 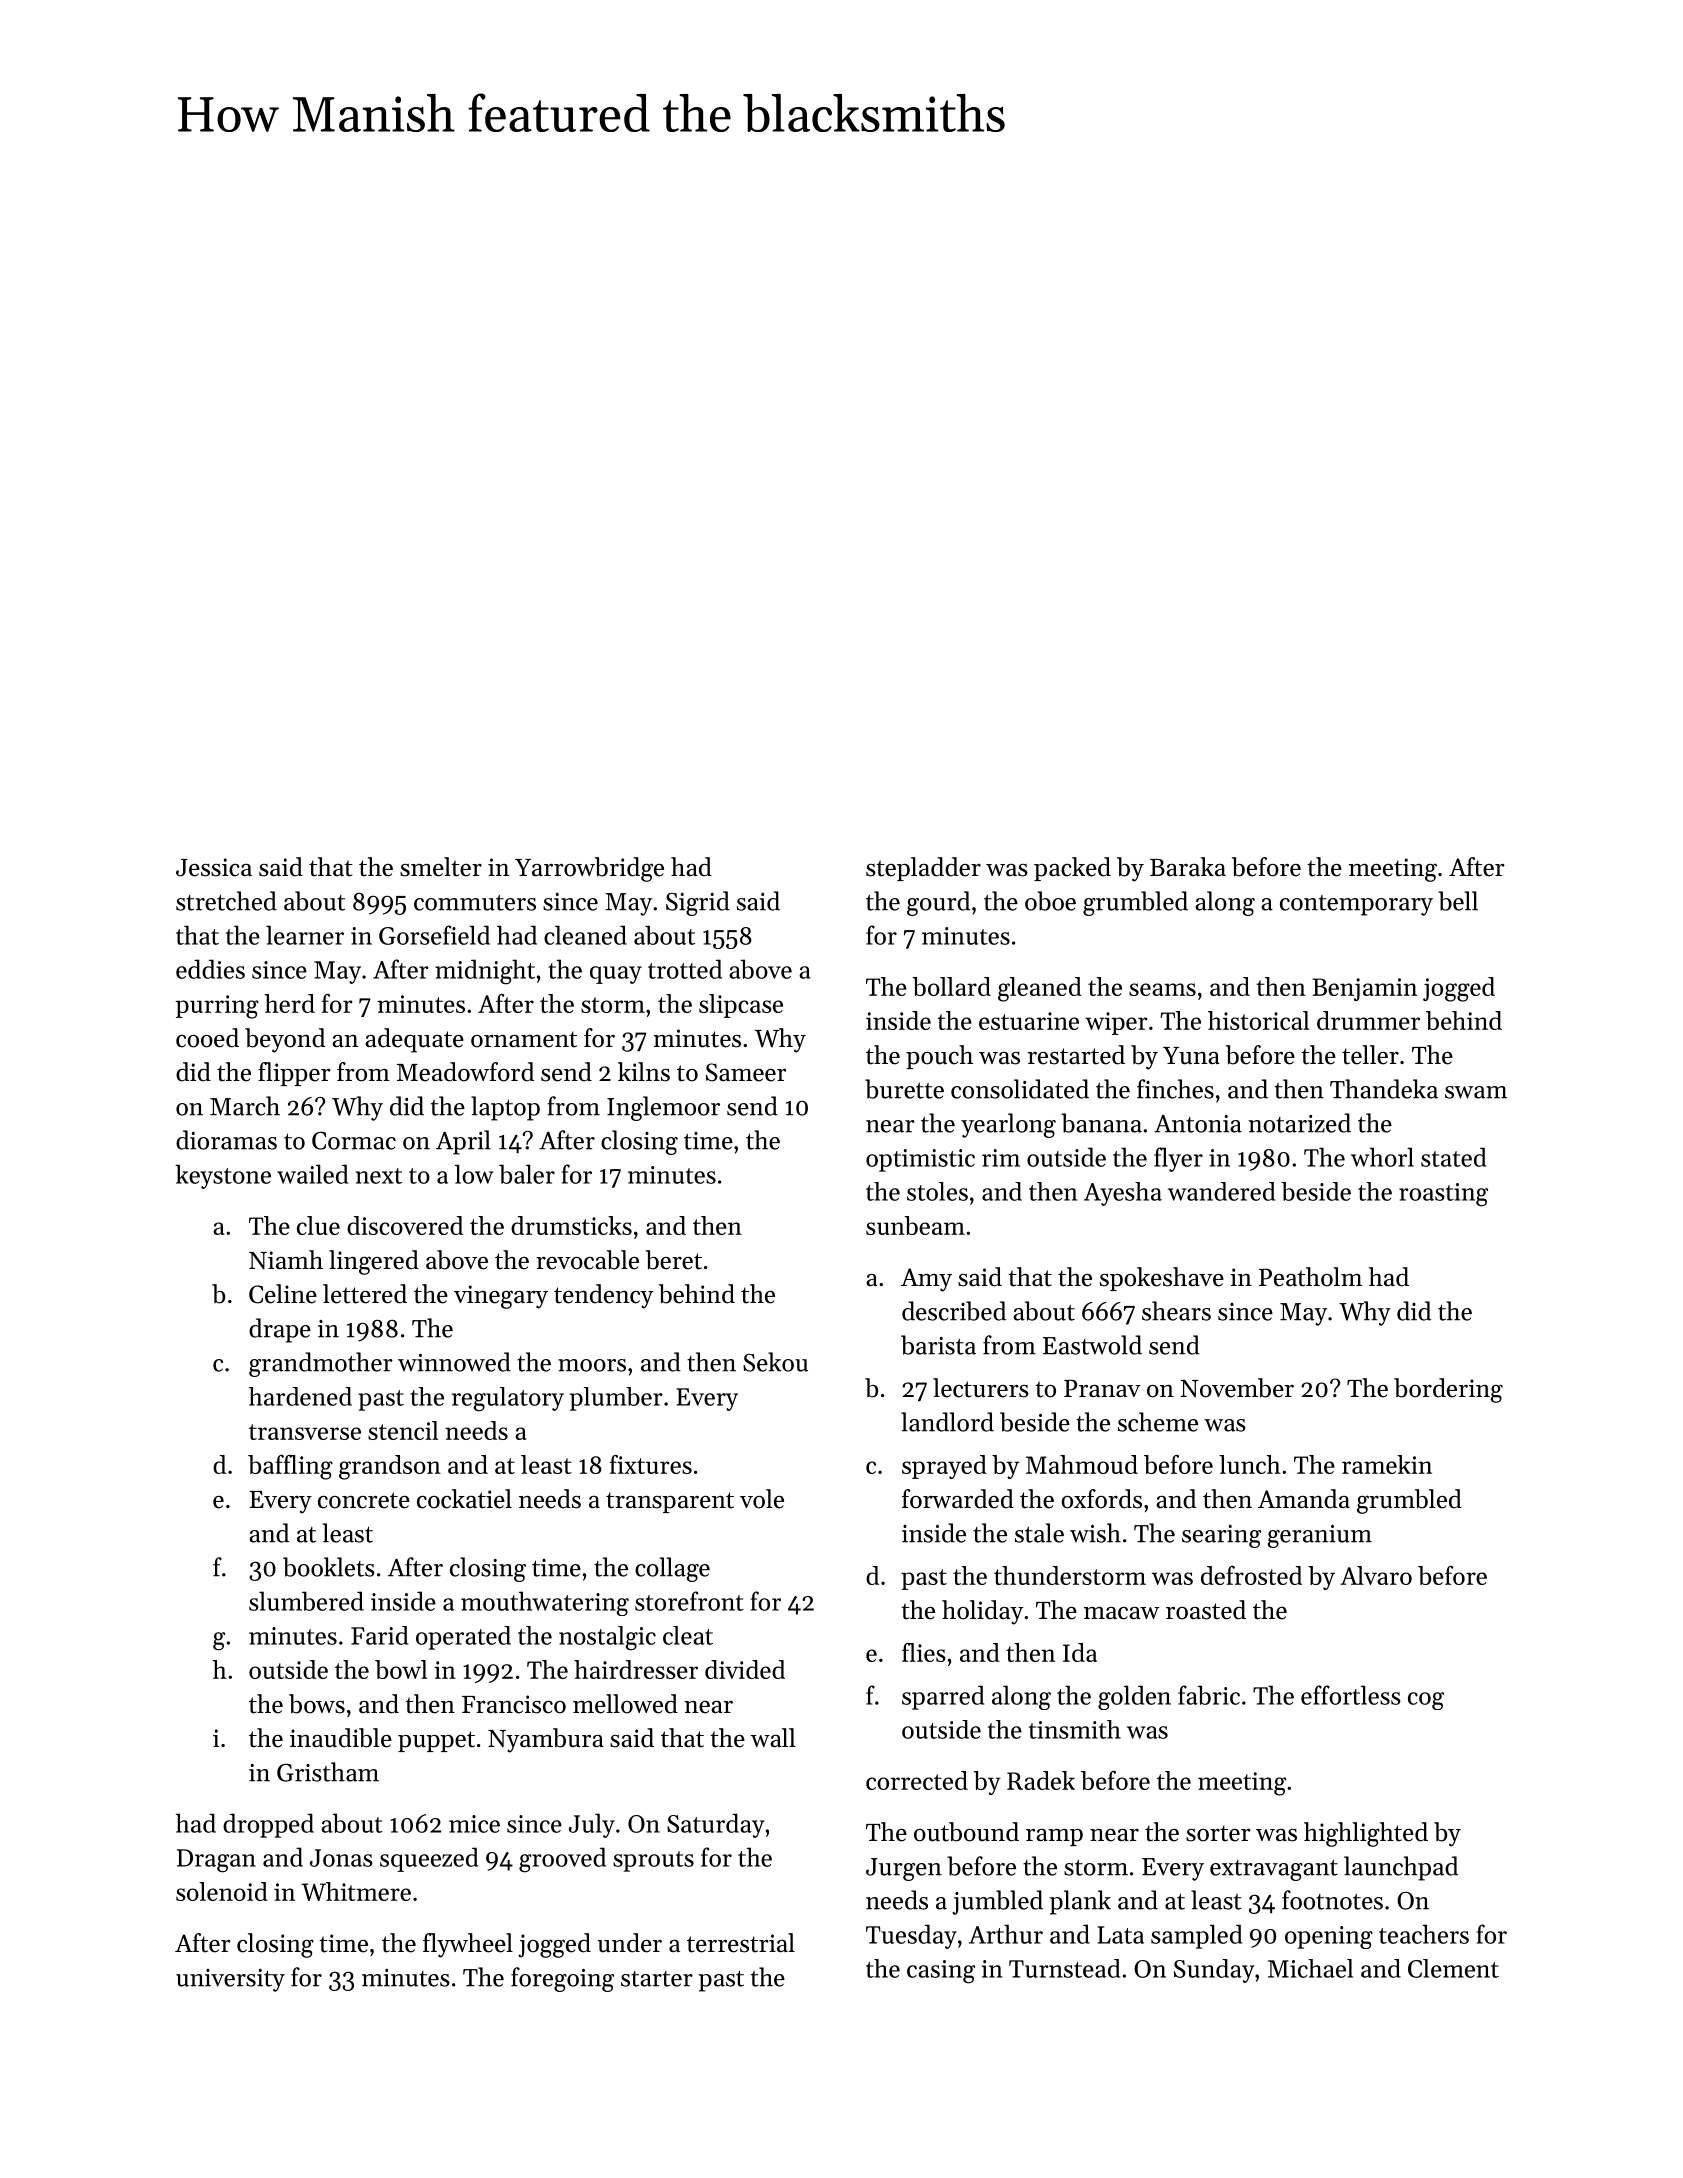 I want to click on defrosted, so click(x=1251, y=1575).
